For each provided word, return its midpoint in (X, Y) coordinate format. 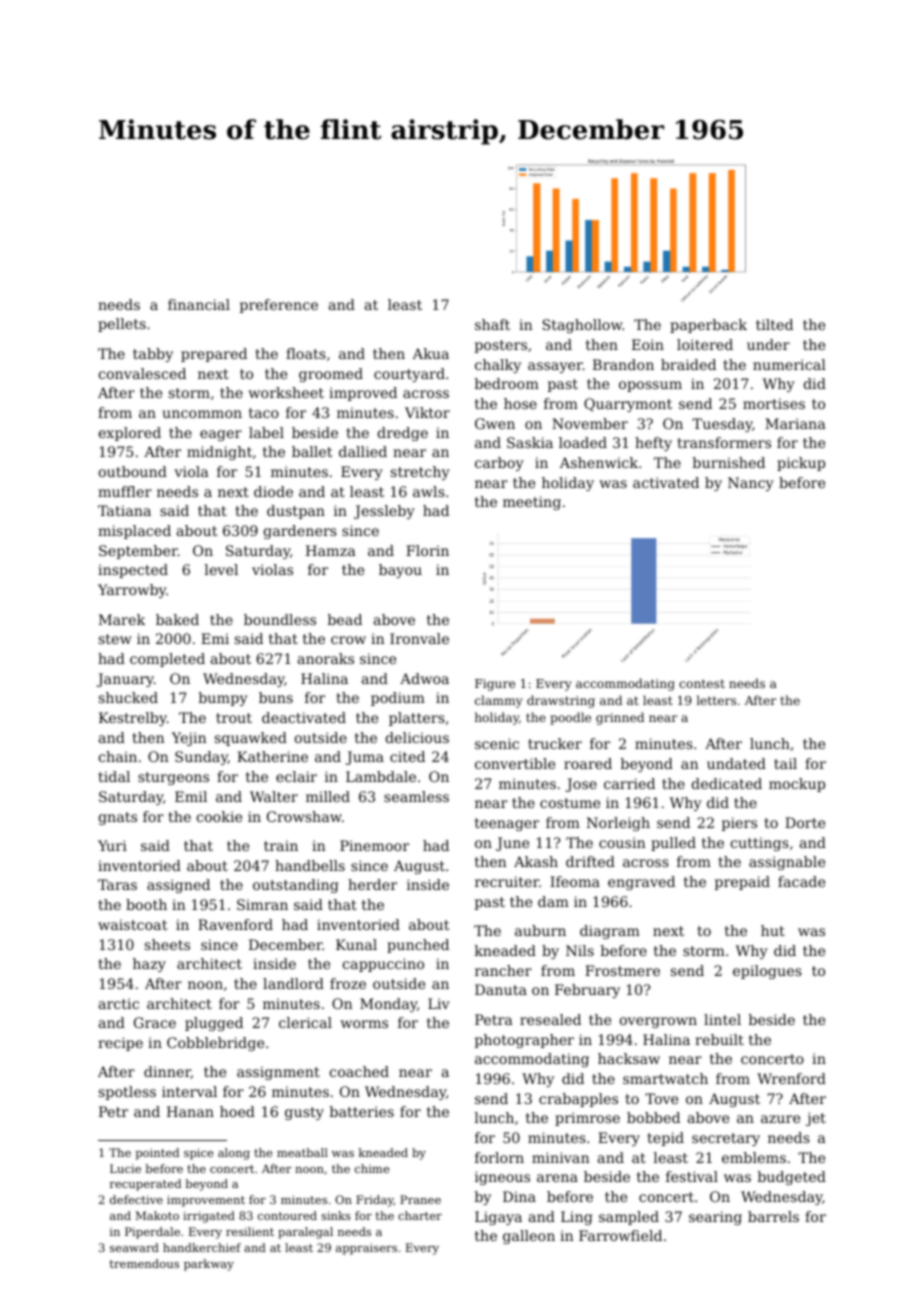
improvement (206, 1201)
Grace (155, 1022)
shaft (492, 324)
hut (773, 930)
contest (702, 683)
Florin (427, 550)
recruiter (507, 881)
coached (359, 1071)
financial (199, 304)
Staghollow (583, 326)
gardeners (300, 532)
